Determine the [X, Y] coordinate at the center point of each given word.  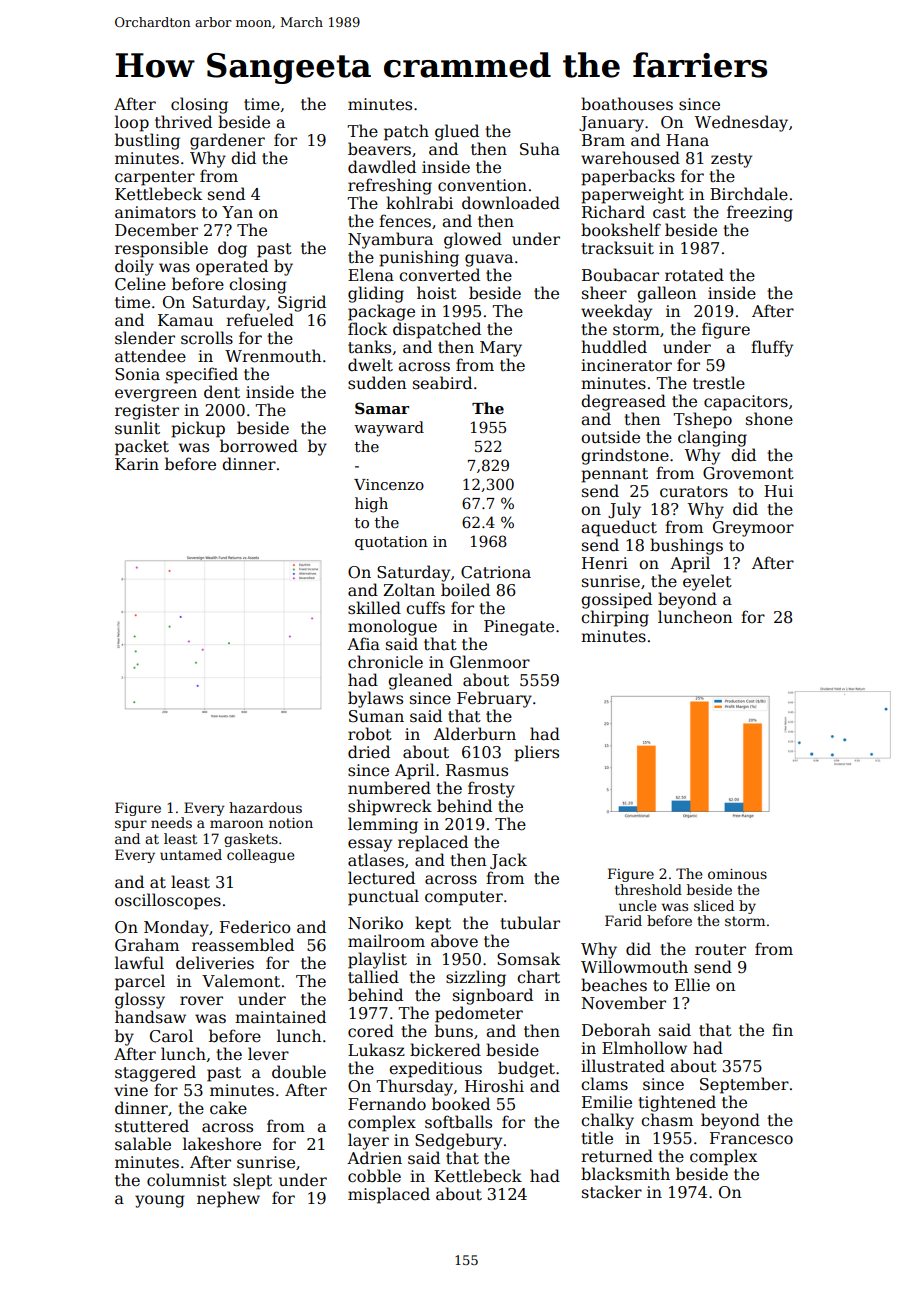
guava [489, 260]
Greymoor [753, 529]
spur [131, 825]
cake [228, 1108]
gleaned [420, 681]
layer [368, 1141]
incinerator [626, 365]
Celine [140, 284]
